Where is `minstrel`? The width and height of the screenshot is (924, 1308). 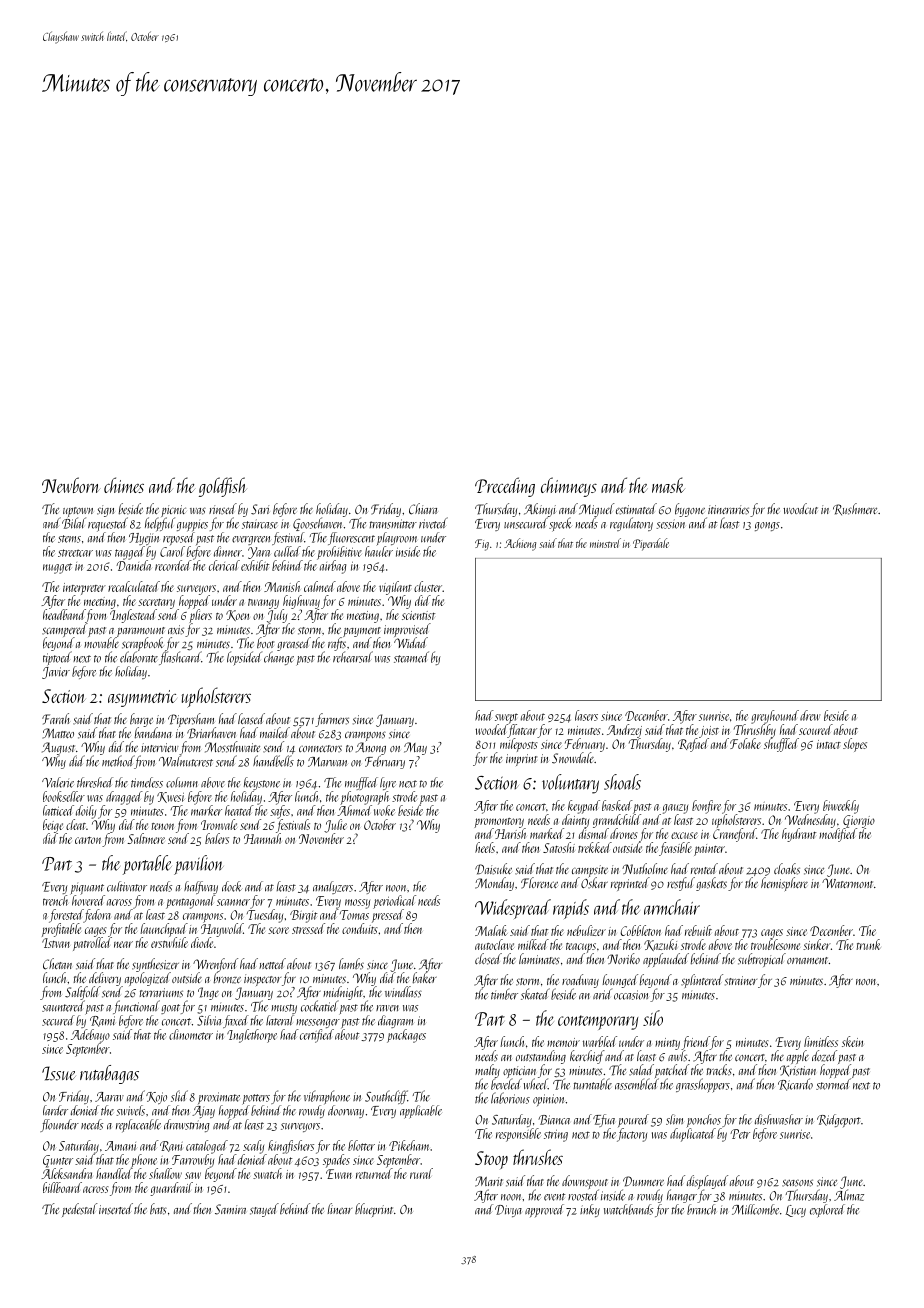 minstrel is located at coordinates (605, 543).
